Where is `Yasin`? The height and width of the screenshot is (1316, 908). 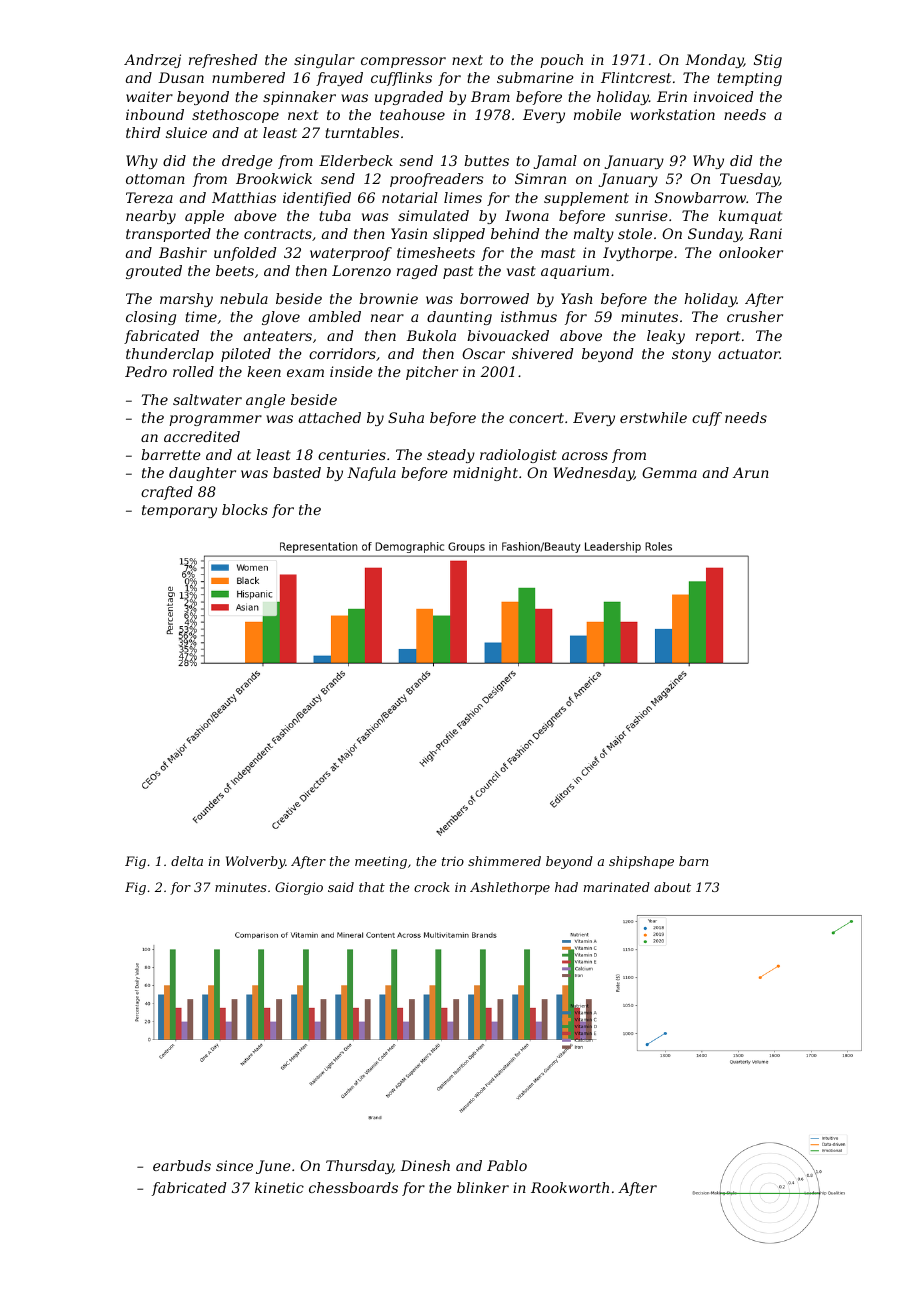 Yasin is located at coordinates (409, 233).
